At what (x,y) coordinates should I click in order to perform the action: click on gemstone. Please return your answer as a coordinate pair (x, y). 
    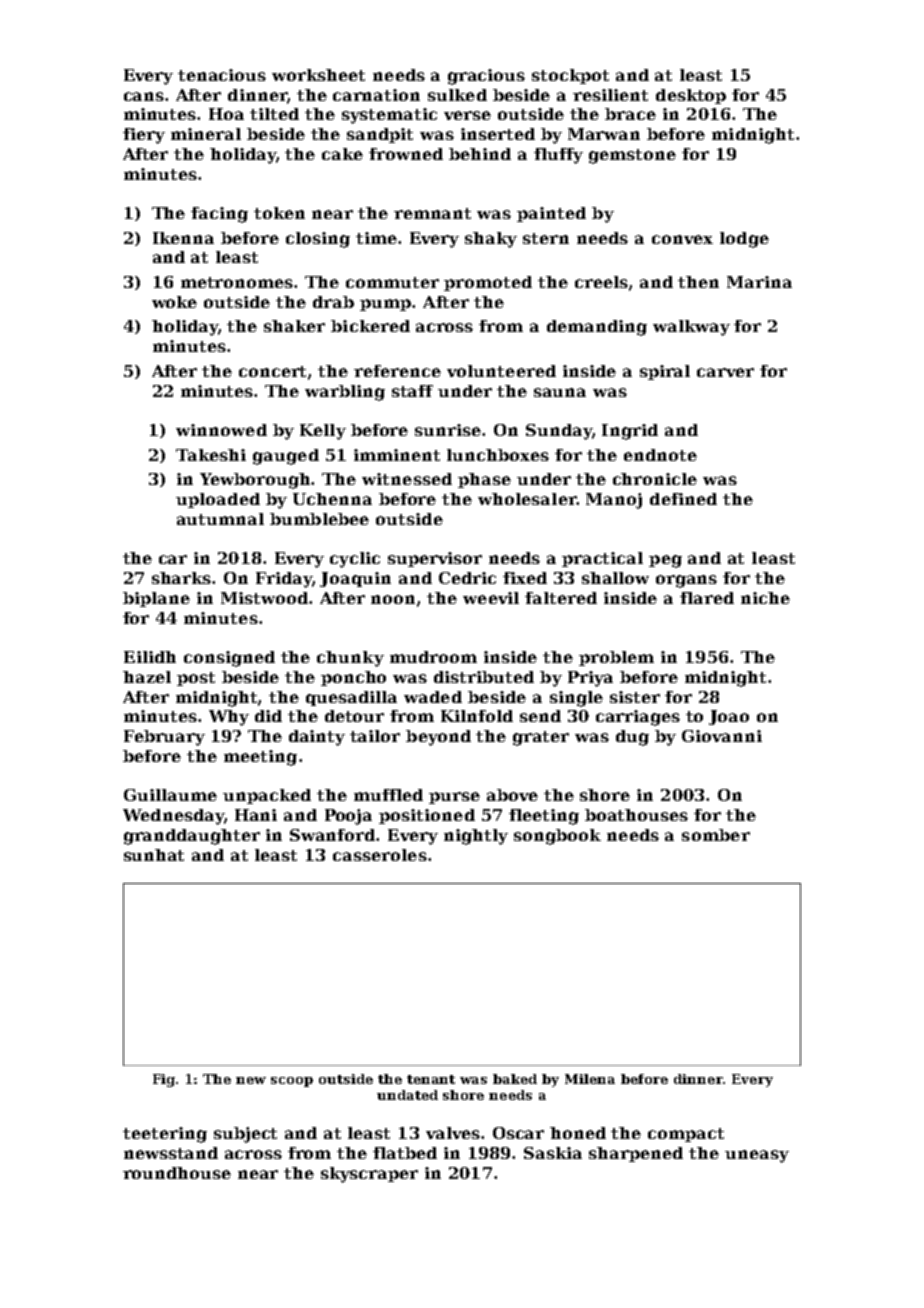
    Looking at the image, I should click on (632, 156).
